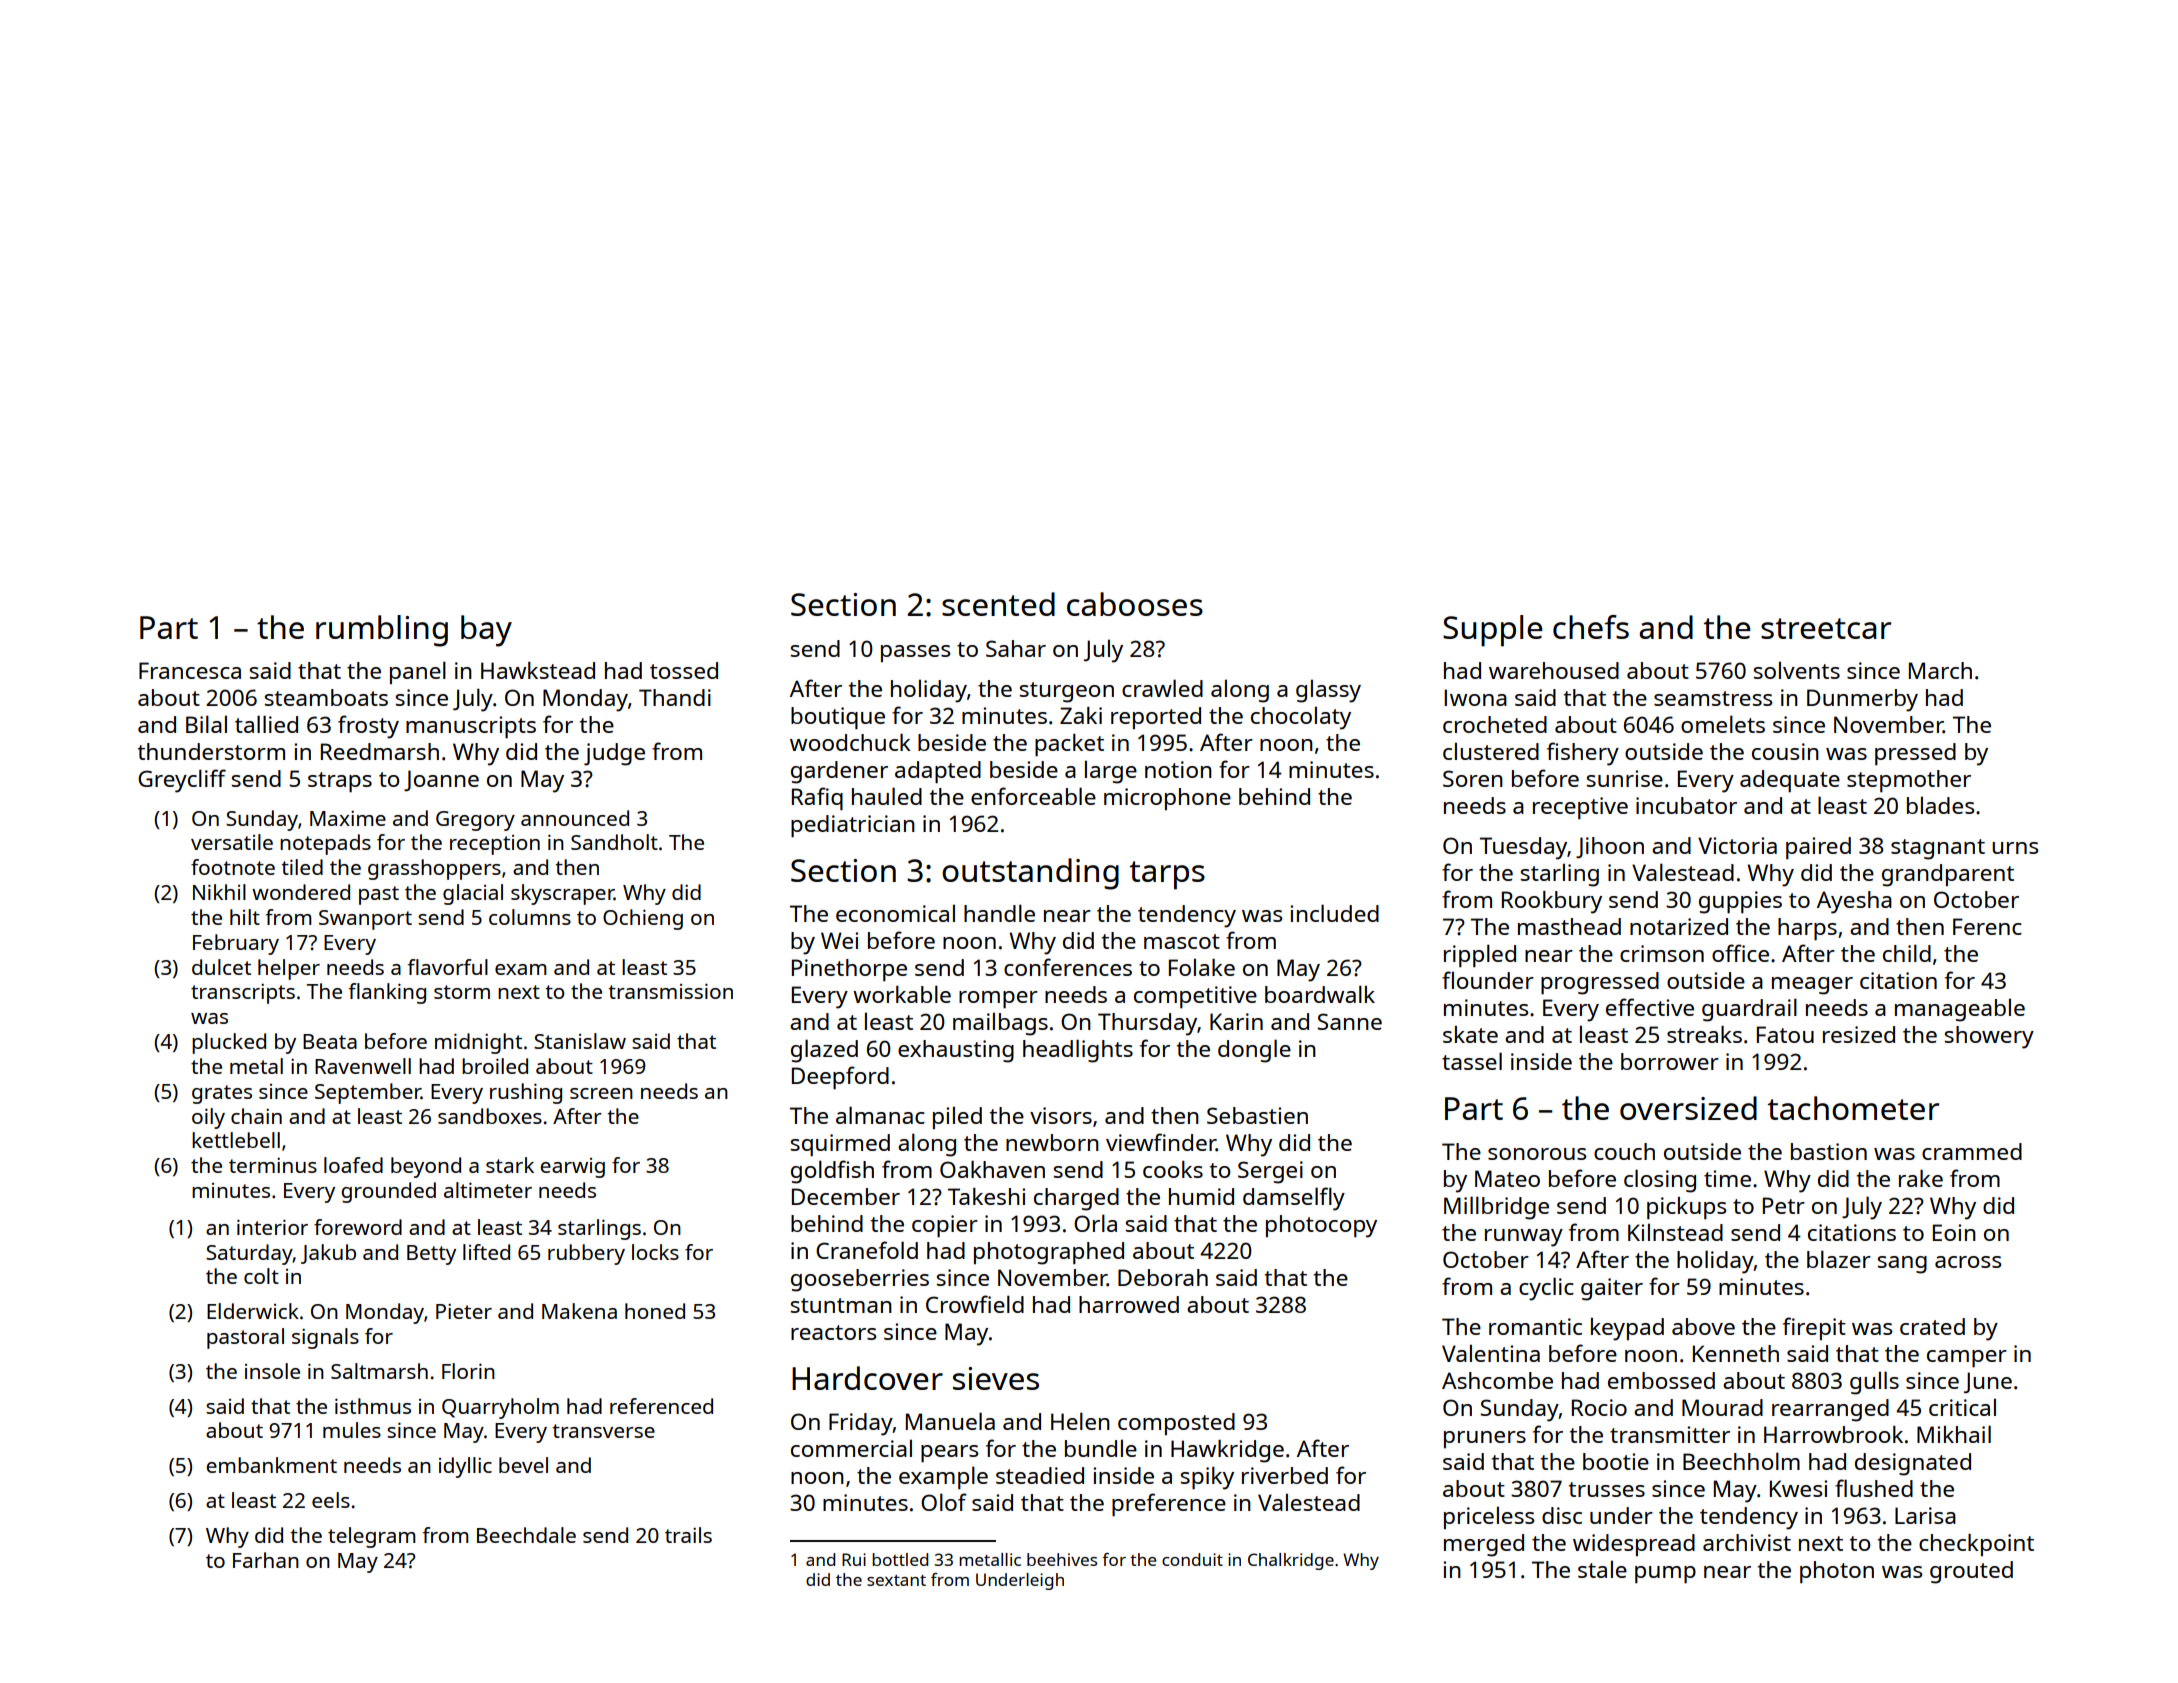  Describe the element at coordinates (1915, 754) in the screenshot. I see `pressed` at that location.
